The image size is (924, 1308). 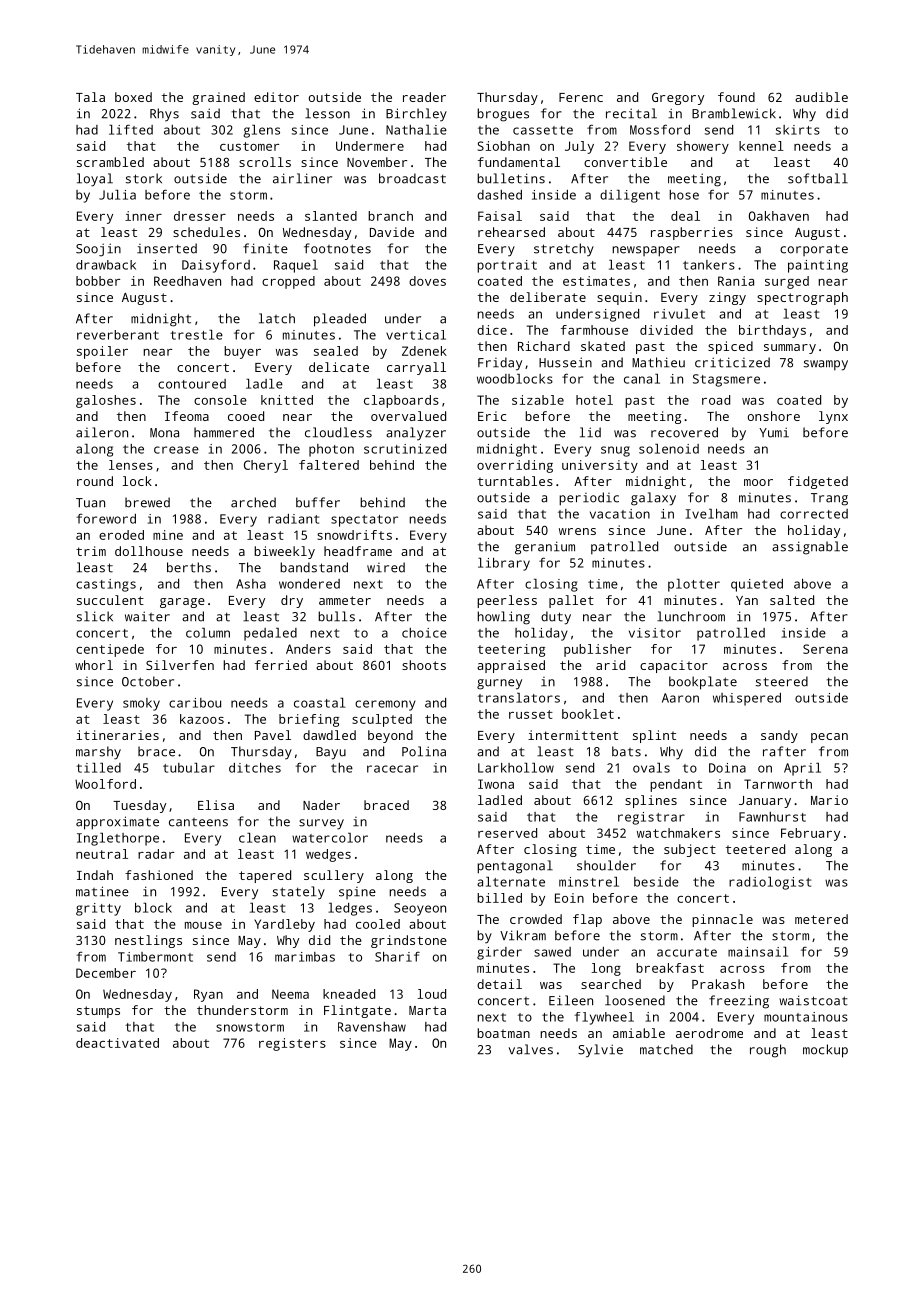 I want to click on Tala, so click(x=90, y=97).
